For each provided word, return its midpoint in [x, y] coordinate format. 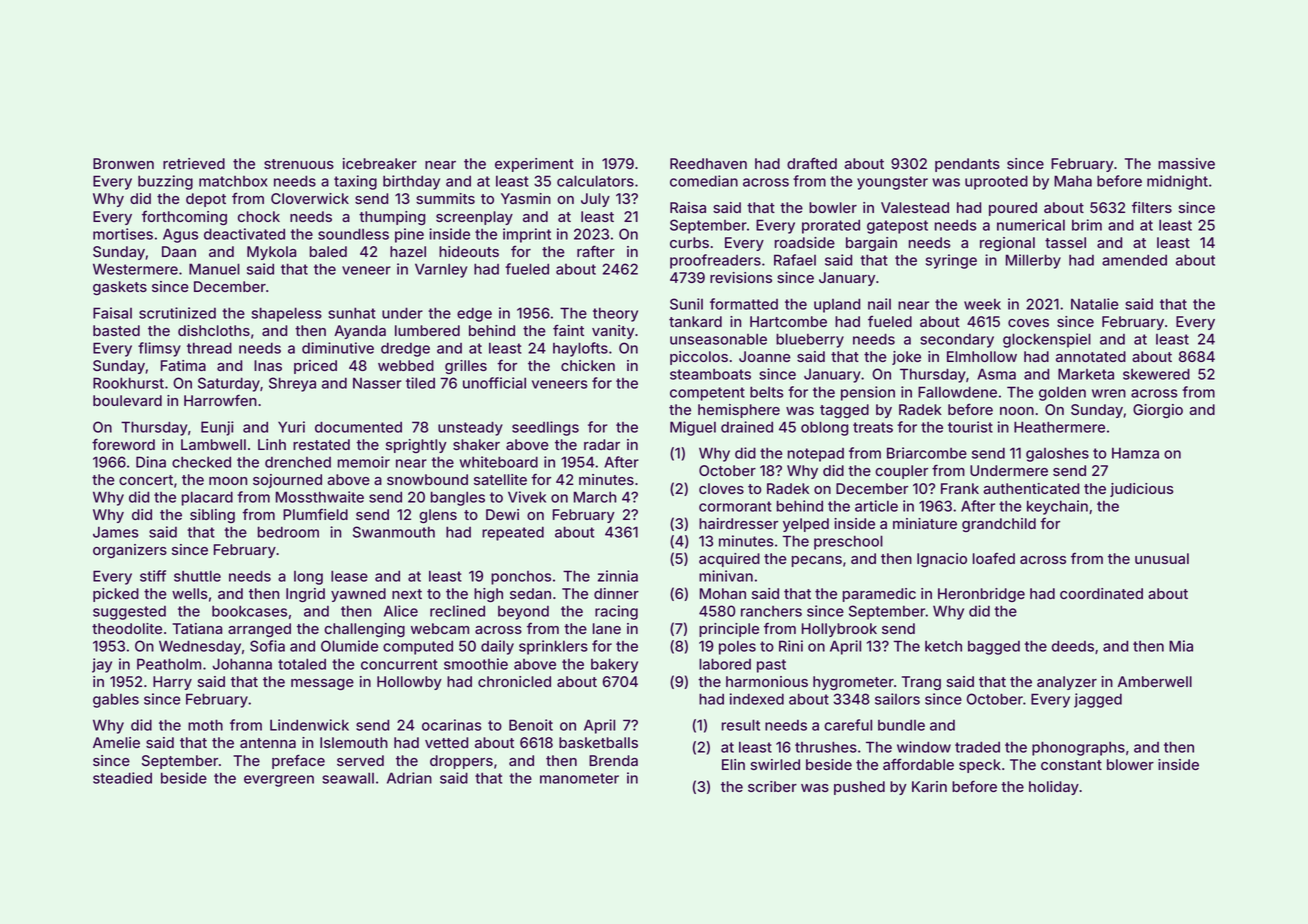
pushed [859, 788]
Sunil [686, 304]
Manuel [214, 269]
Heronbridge [981, 595]
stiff [153, 576]
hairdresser [738, 523]
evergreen [279, 781]
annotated [1091, 356]
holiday [1054, 788]
